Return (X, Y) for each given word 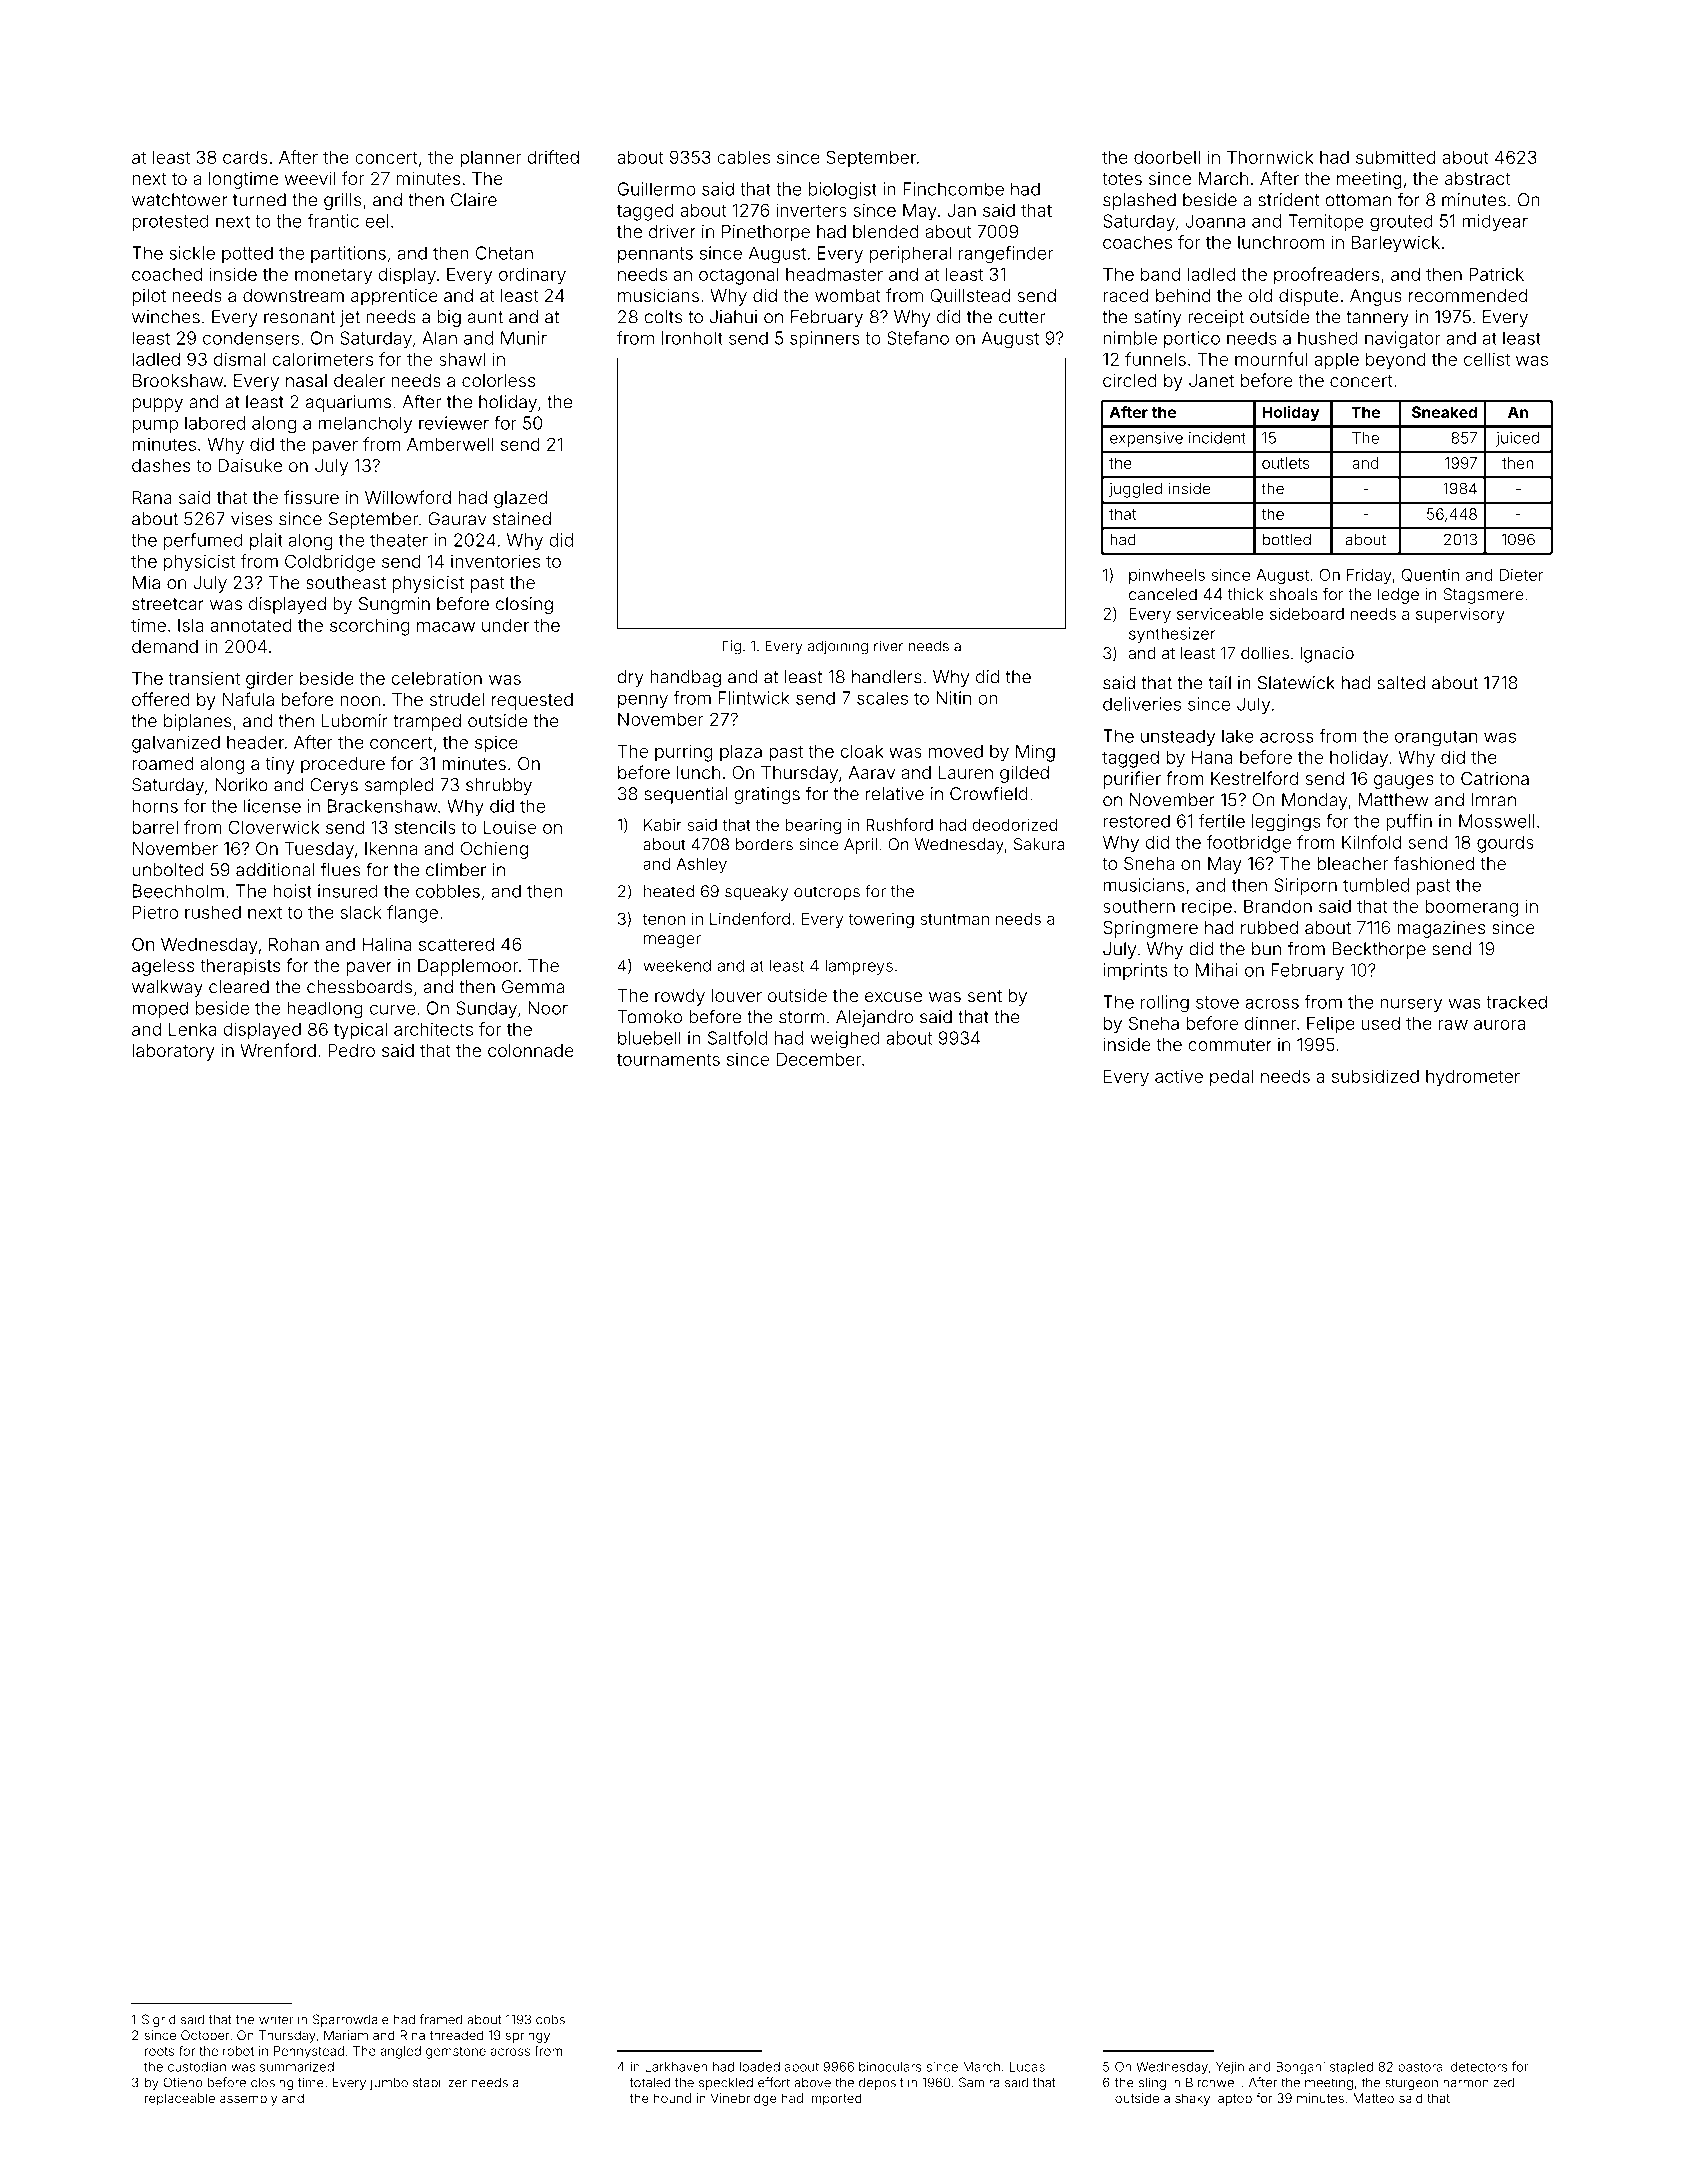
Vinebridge (744, 2099)
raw (1453, 1025)
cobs (550, 2019)
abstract (1477, 178)
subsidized (1375, 1076)
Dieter (1521, 575)
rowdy (680, 997)
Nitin (953, 698)
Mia (146, 582)
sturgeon (1411, 2084)
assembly (248, 2099)
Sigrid (159, 2020)
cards (245, 157)
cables (743, 157)
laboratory (173, 1052)
